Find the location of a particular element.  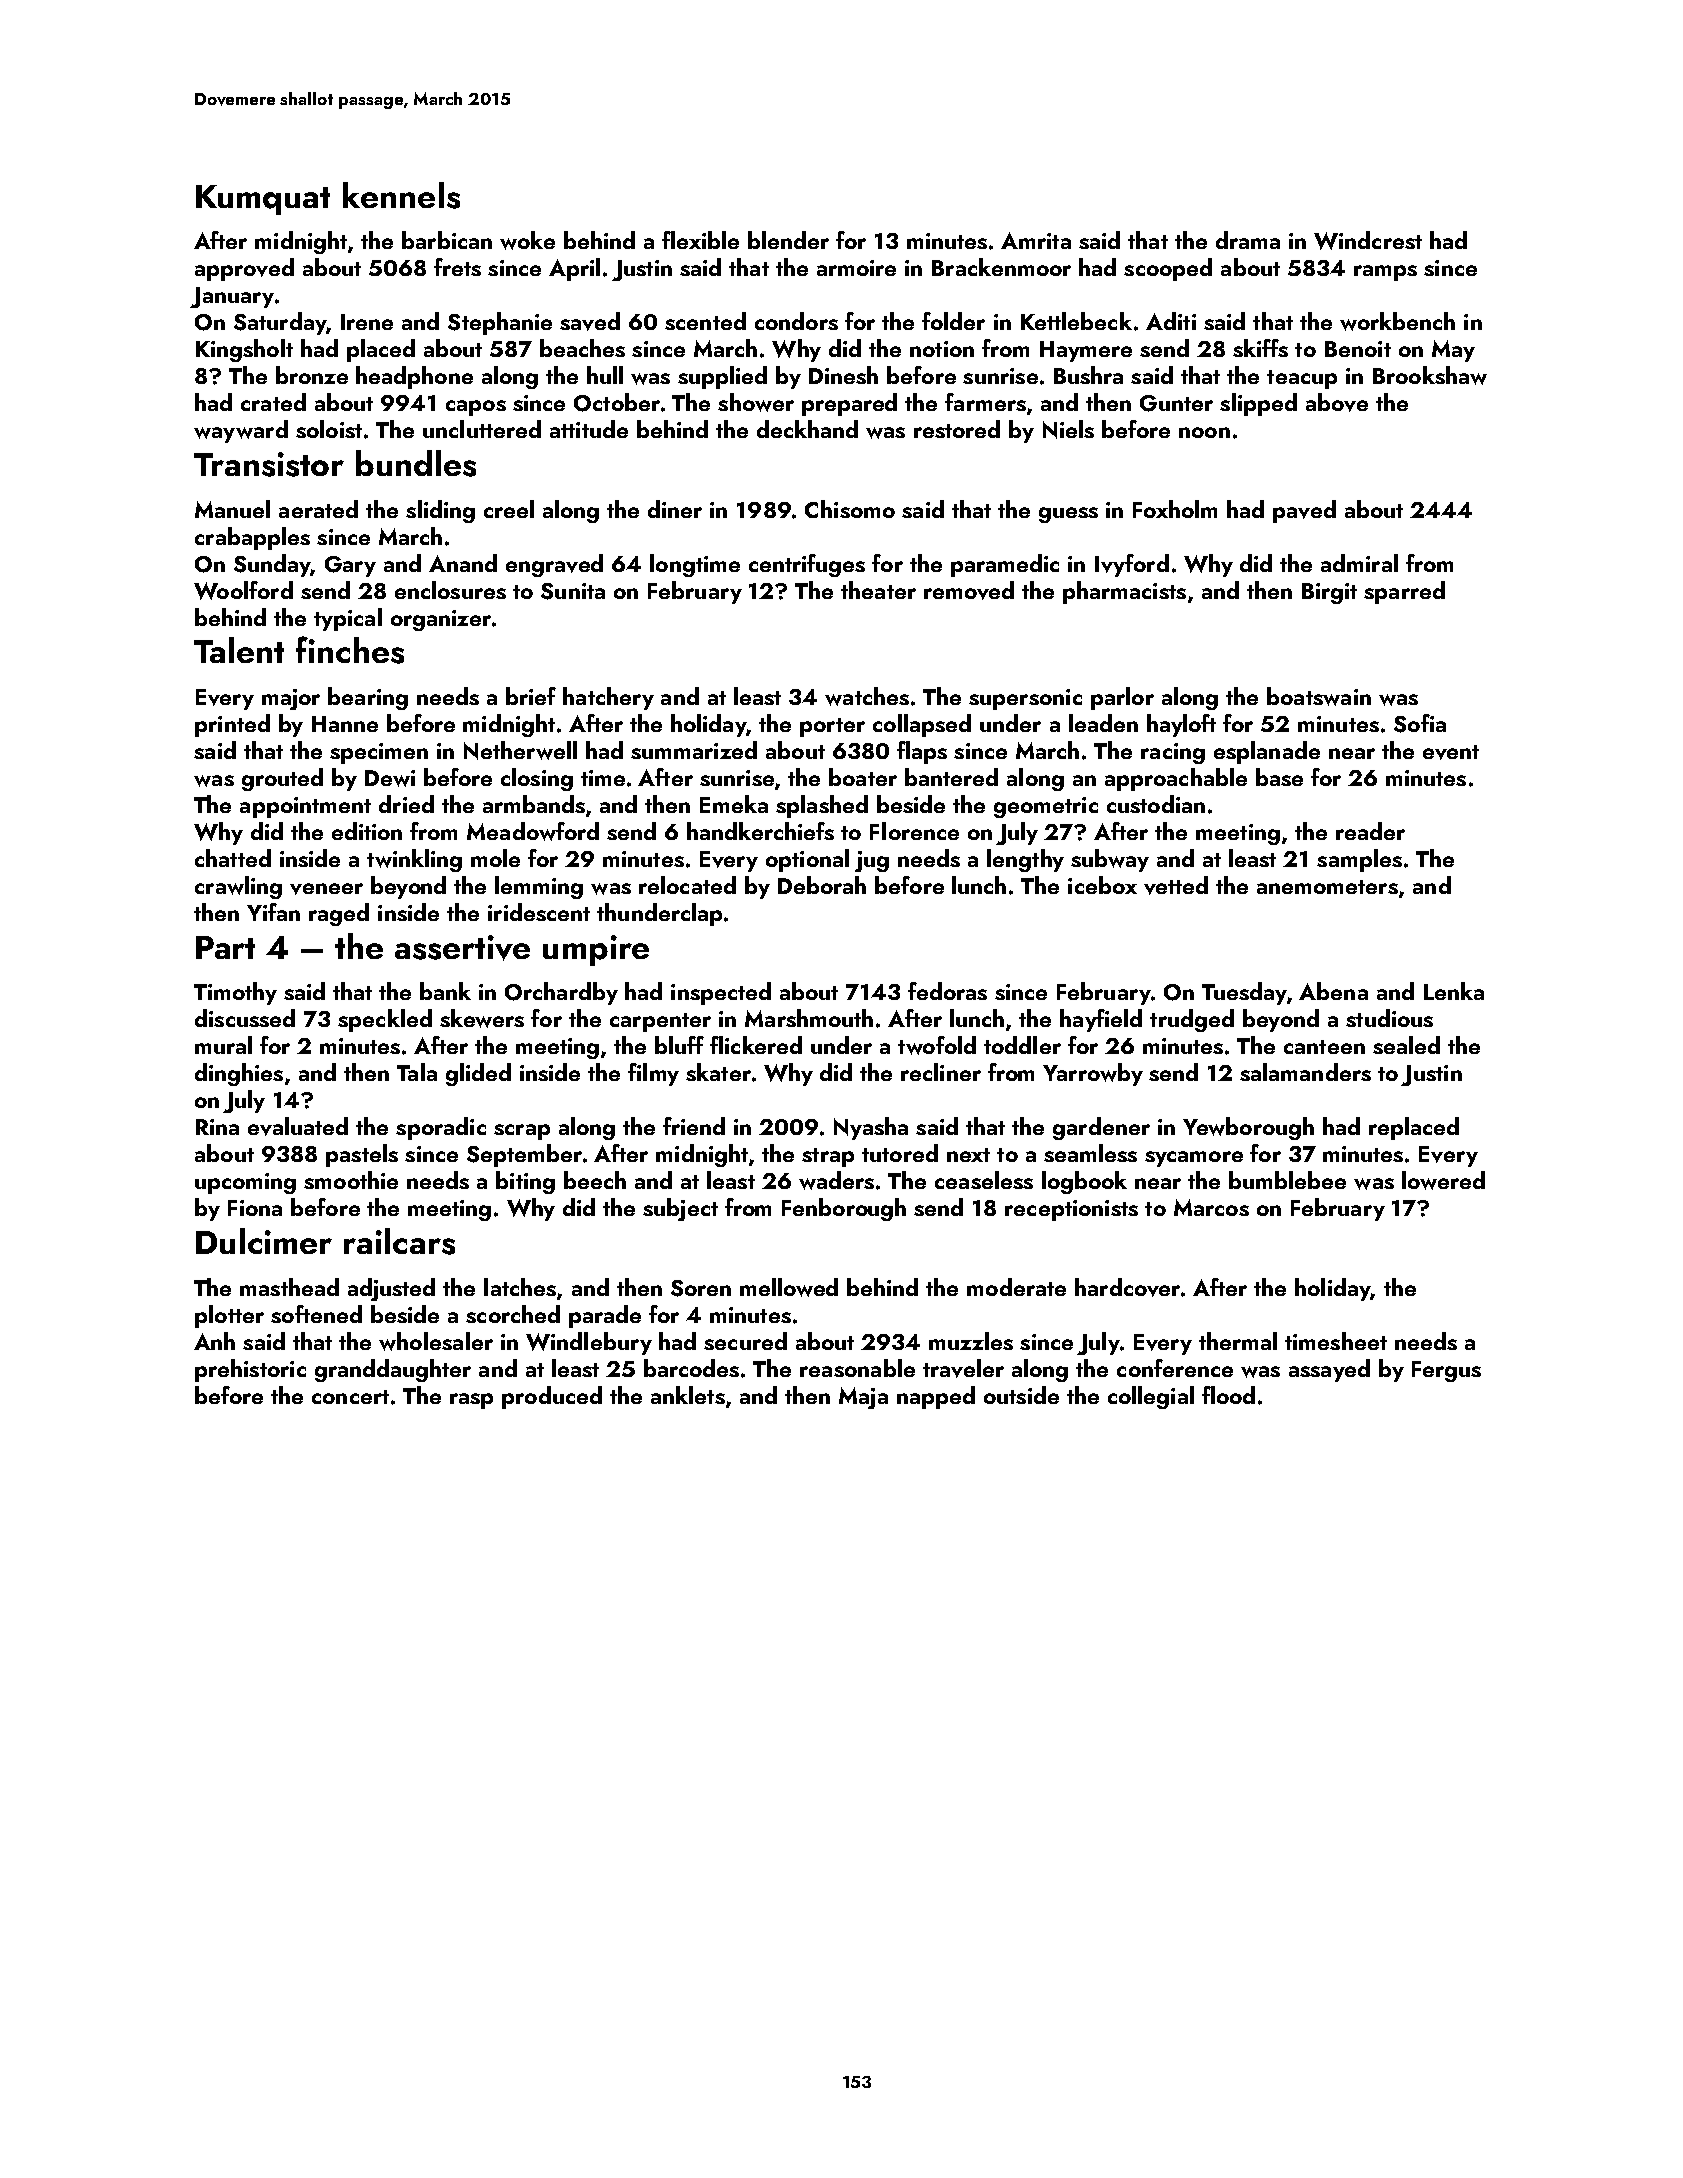

typical is located at coordinates (348, 619).
